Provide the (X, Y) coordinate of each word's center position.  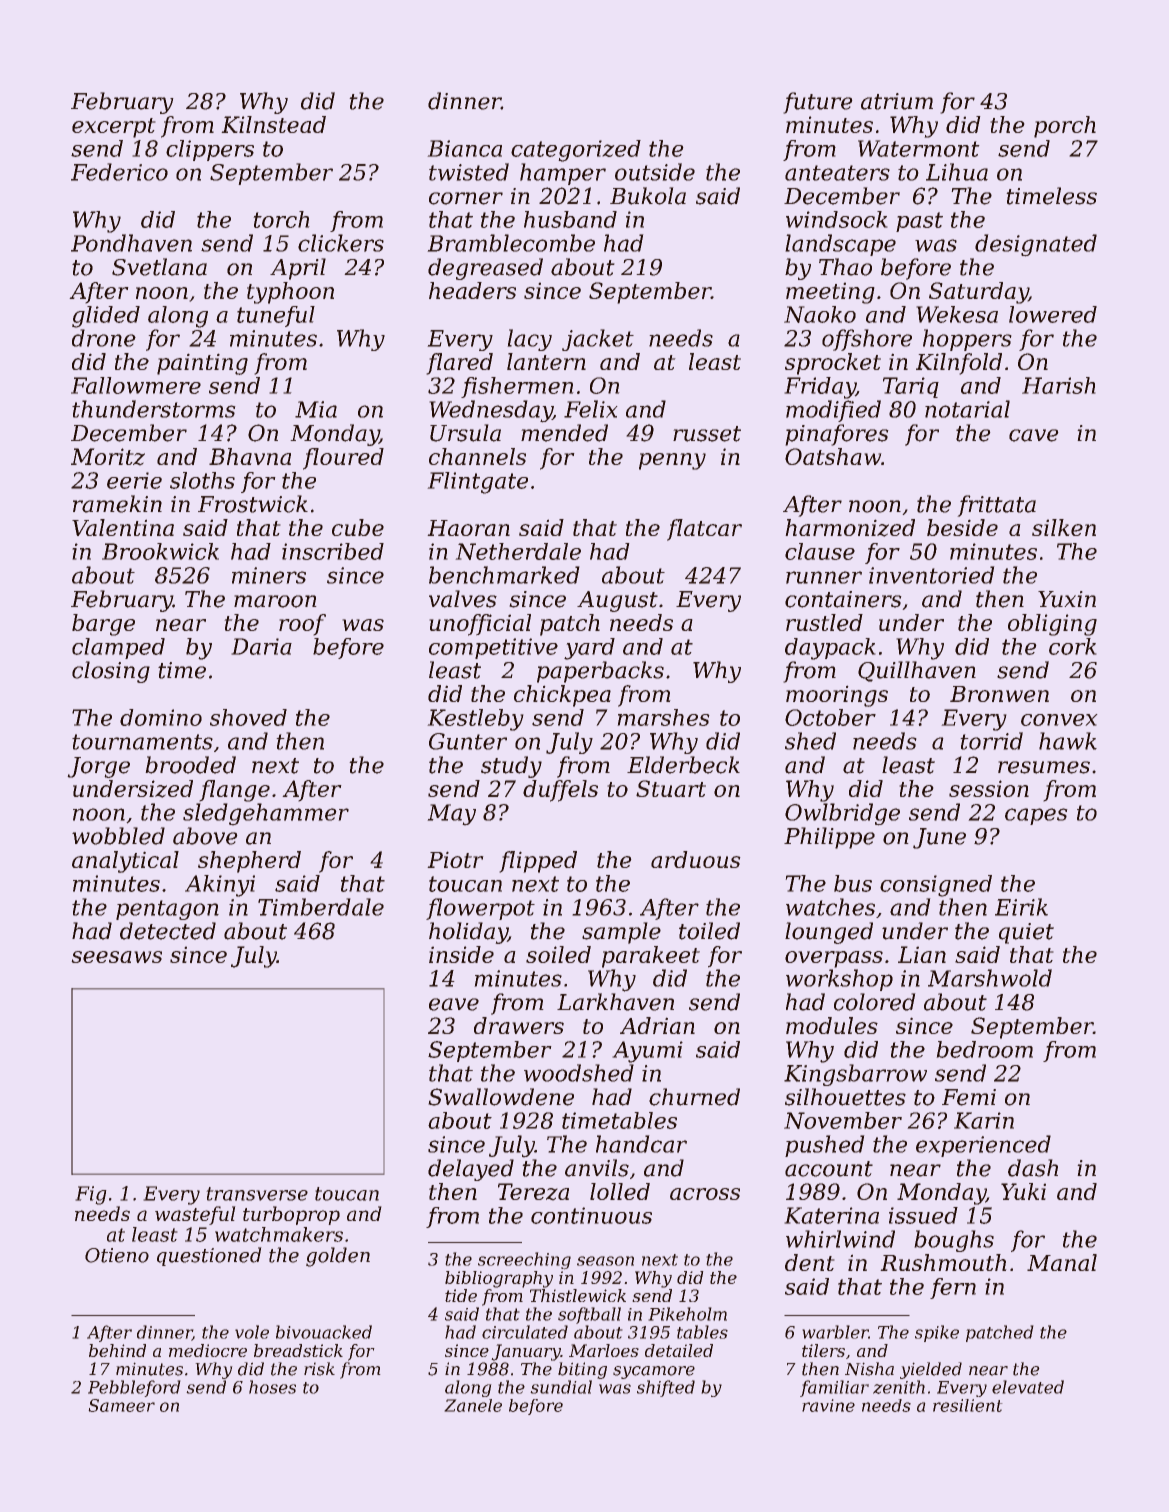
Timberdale (321, 907)
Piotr (455, 859)
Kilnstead (273, 124)
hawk (1068, 741)
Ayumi (647, 1052)
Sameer (121, 1405)
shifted (666, 1388)
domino (161, 717)
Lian (922, 954)
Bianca (464, 148)
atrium (897, 101)
